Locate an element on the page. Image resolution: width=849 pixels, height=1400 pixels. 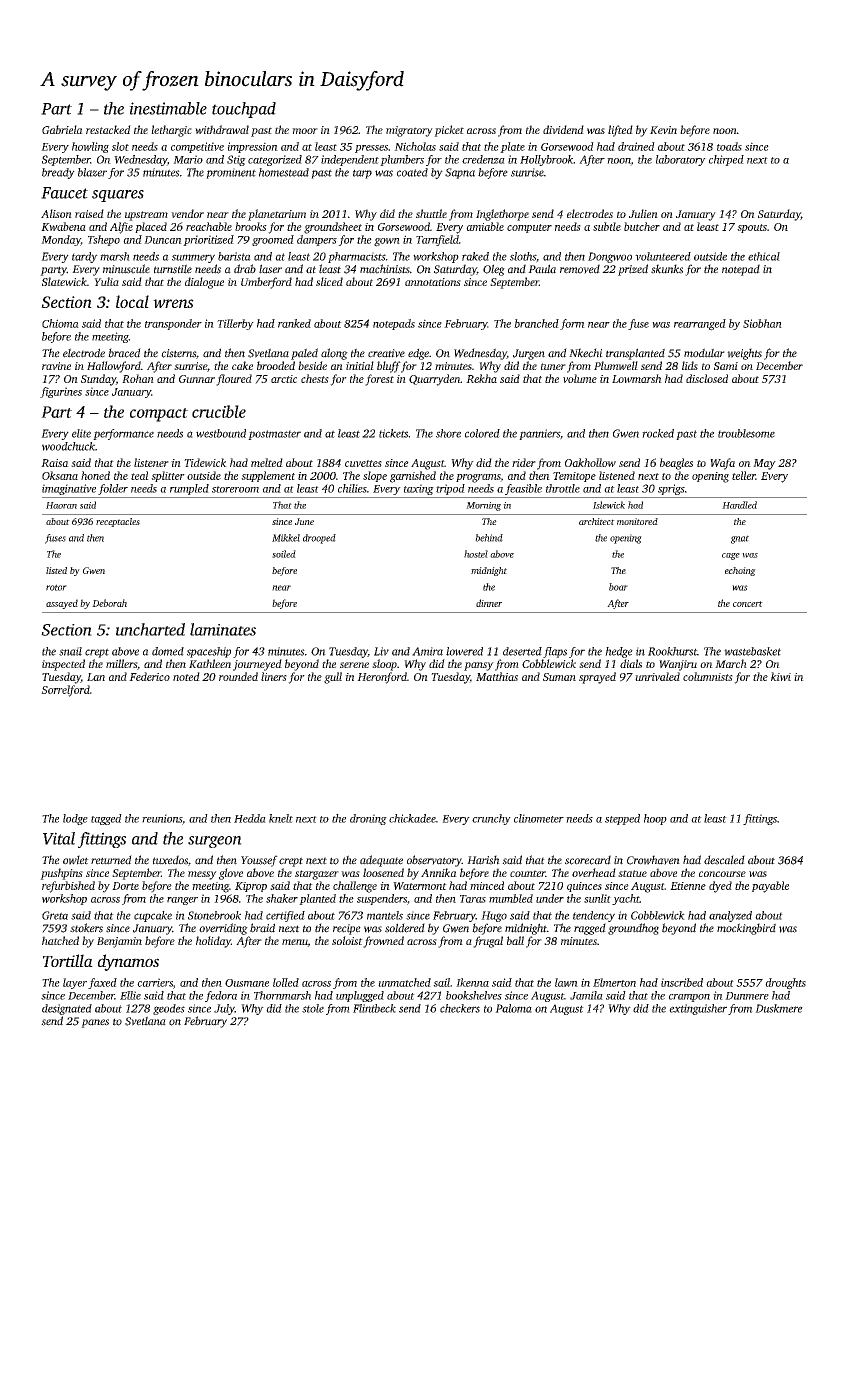
dials is located at coordinates (631, 663).
